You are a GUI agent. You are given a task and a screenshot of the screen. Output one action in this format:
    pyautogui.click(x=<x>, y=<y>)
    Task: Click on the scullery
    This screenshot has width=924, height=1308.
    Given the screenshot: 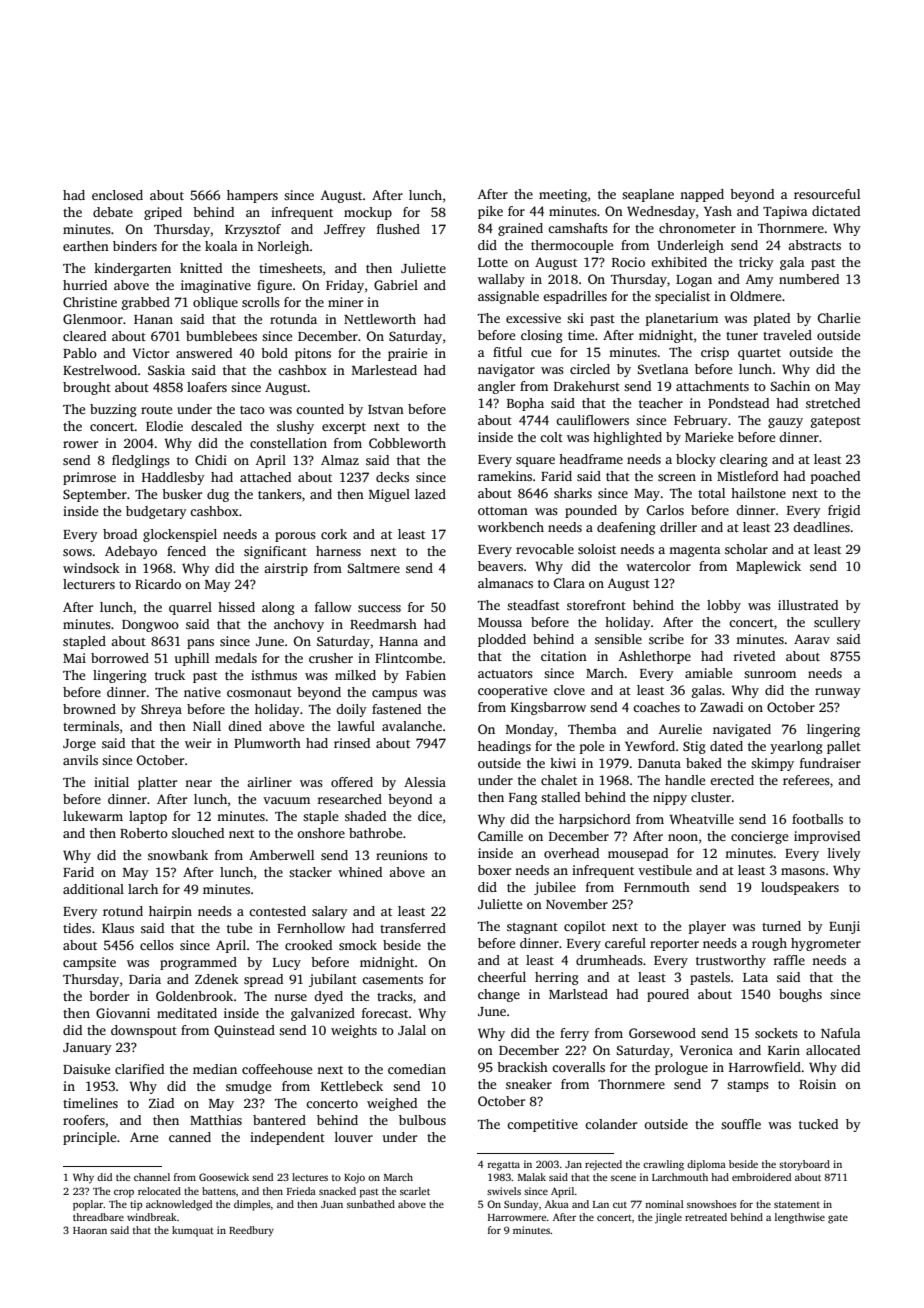 What is the action you would take?
    pyautogui.click(x=837, y=623)
